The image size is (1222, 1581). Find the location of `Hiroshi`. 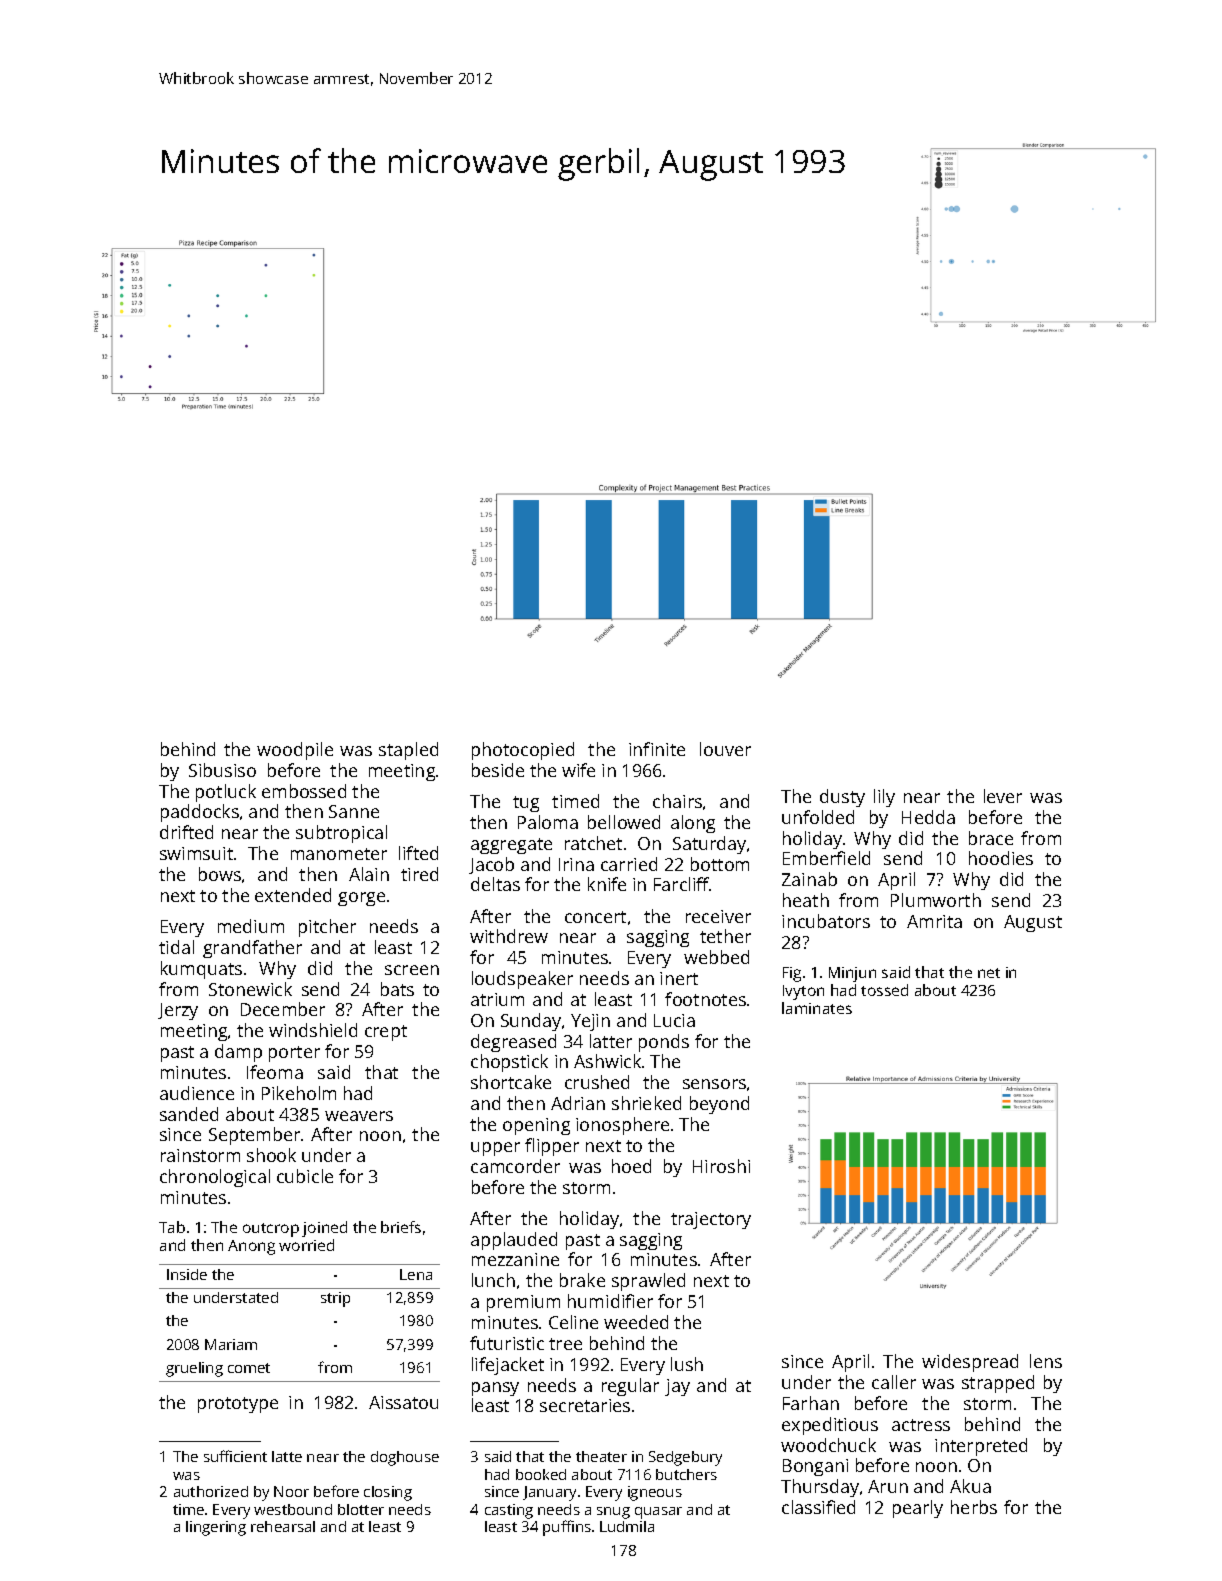

Hiroshi is located at coordinates (721, 1166).
